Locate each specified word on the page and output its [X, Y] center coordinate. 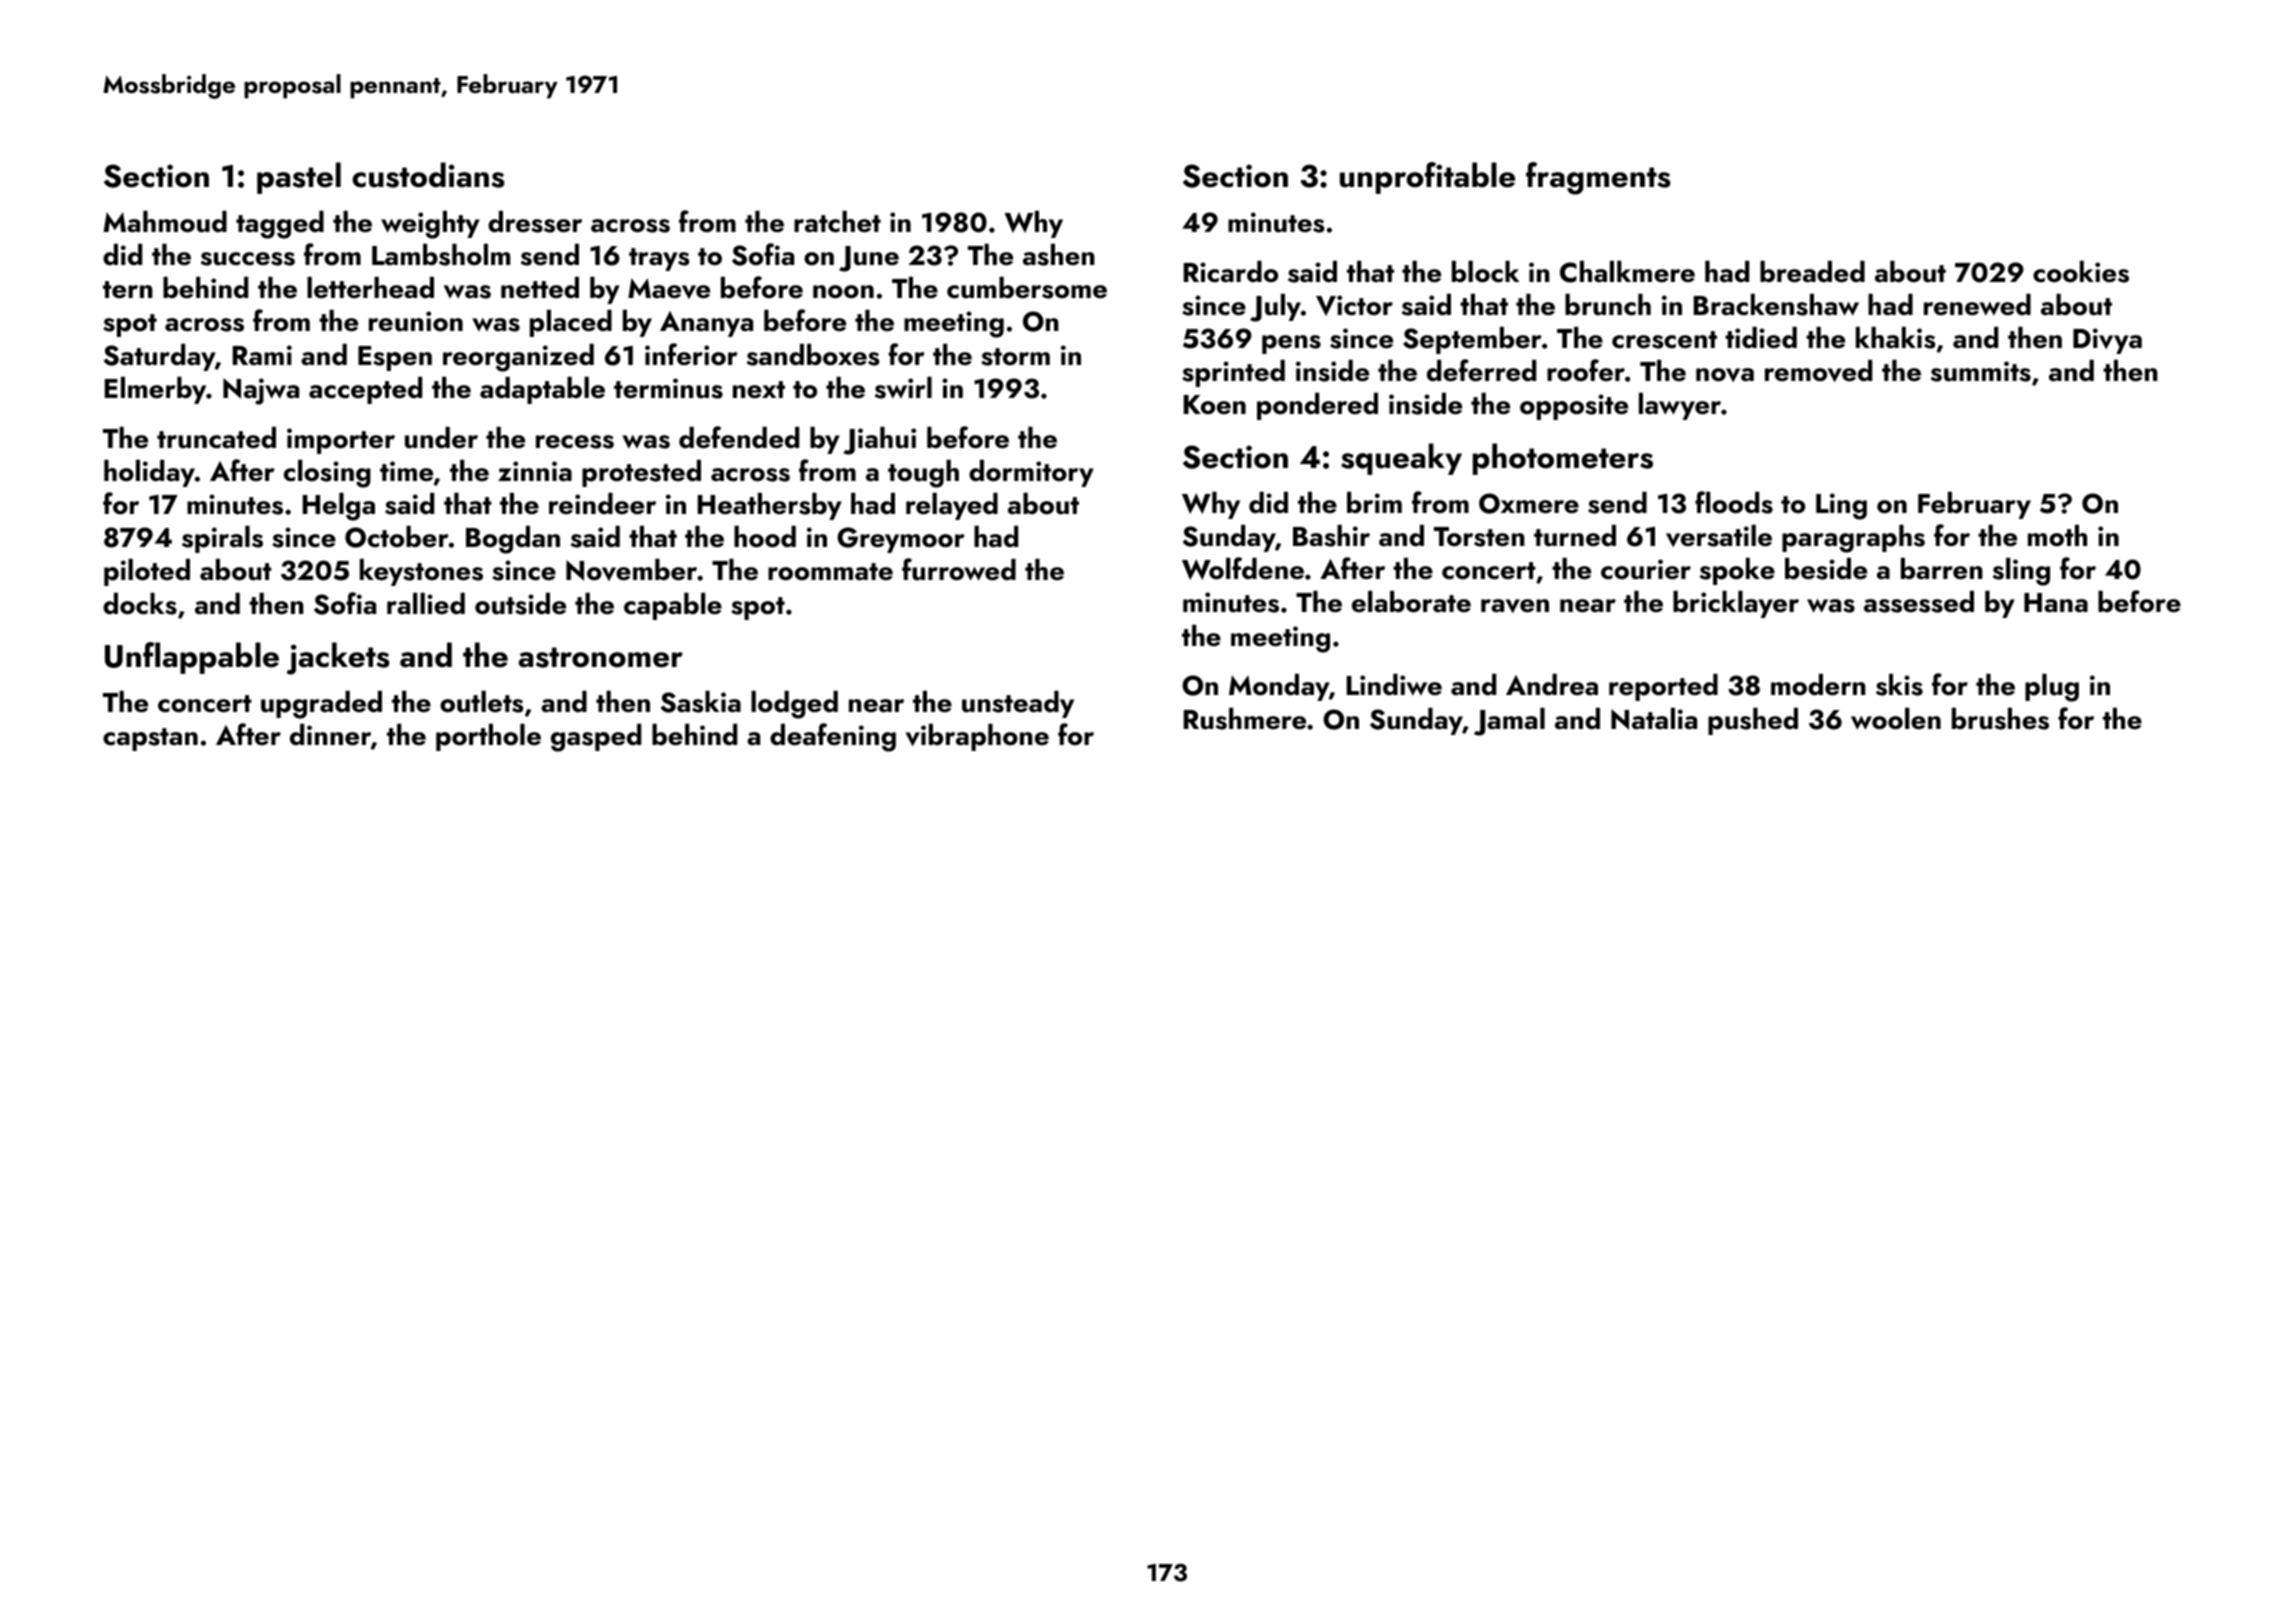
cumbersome [1027, 288]
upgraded [321, 705]
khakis [1895, 338]
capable [673, 606]
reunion [416, 321]
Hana [2056, 603]
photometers [1563, 459]
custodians [428, 175]
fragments [1598, 178]
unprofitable [1427, 178]
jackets [338, 658]
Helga [339, 507]
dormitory [1031, 473]
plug [2052, 688]
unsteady [1018, 704]
